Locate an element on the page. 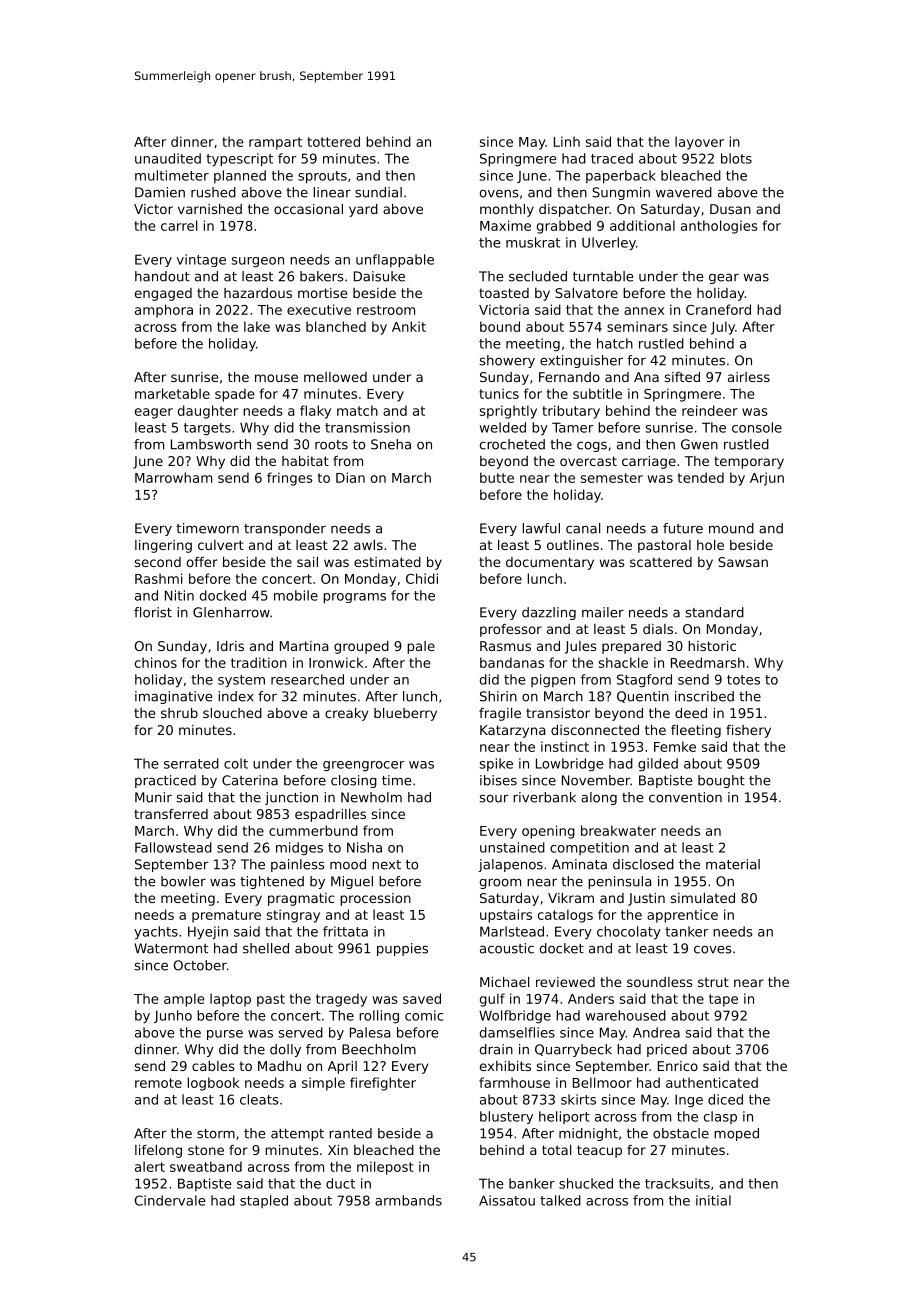 The image size is (924, 1314). Martina is located at coordinates (304, 646).
